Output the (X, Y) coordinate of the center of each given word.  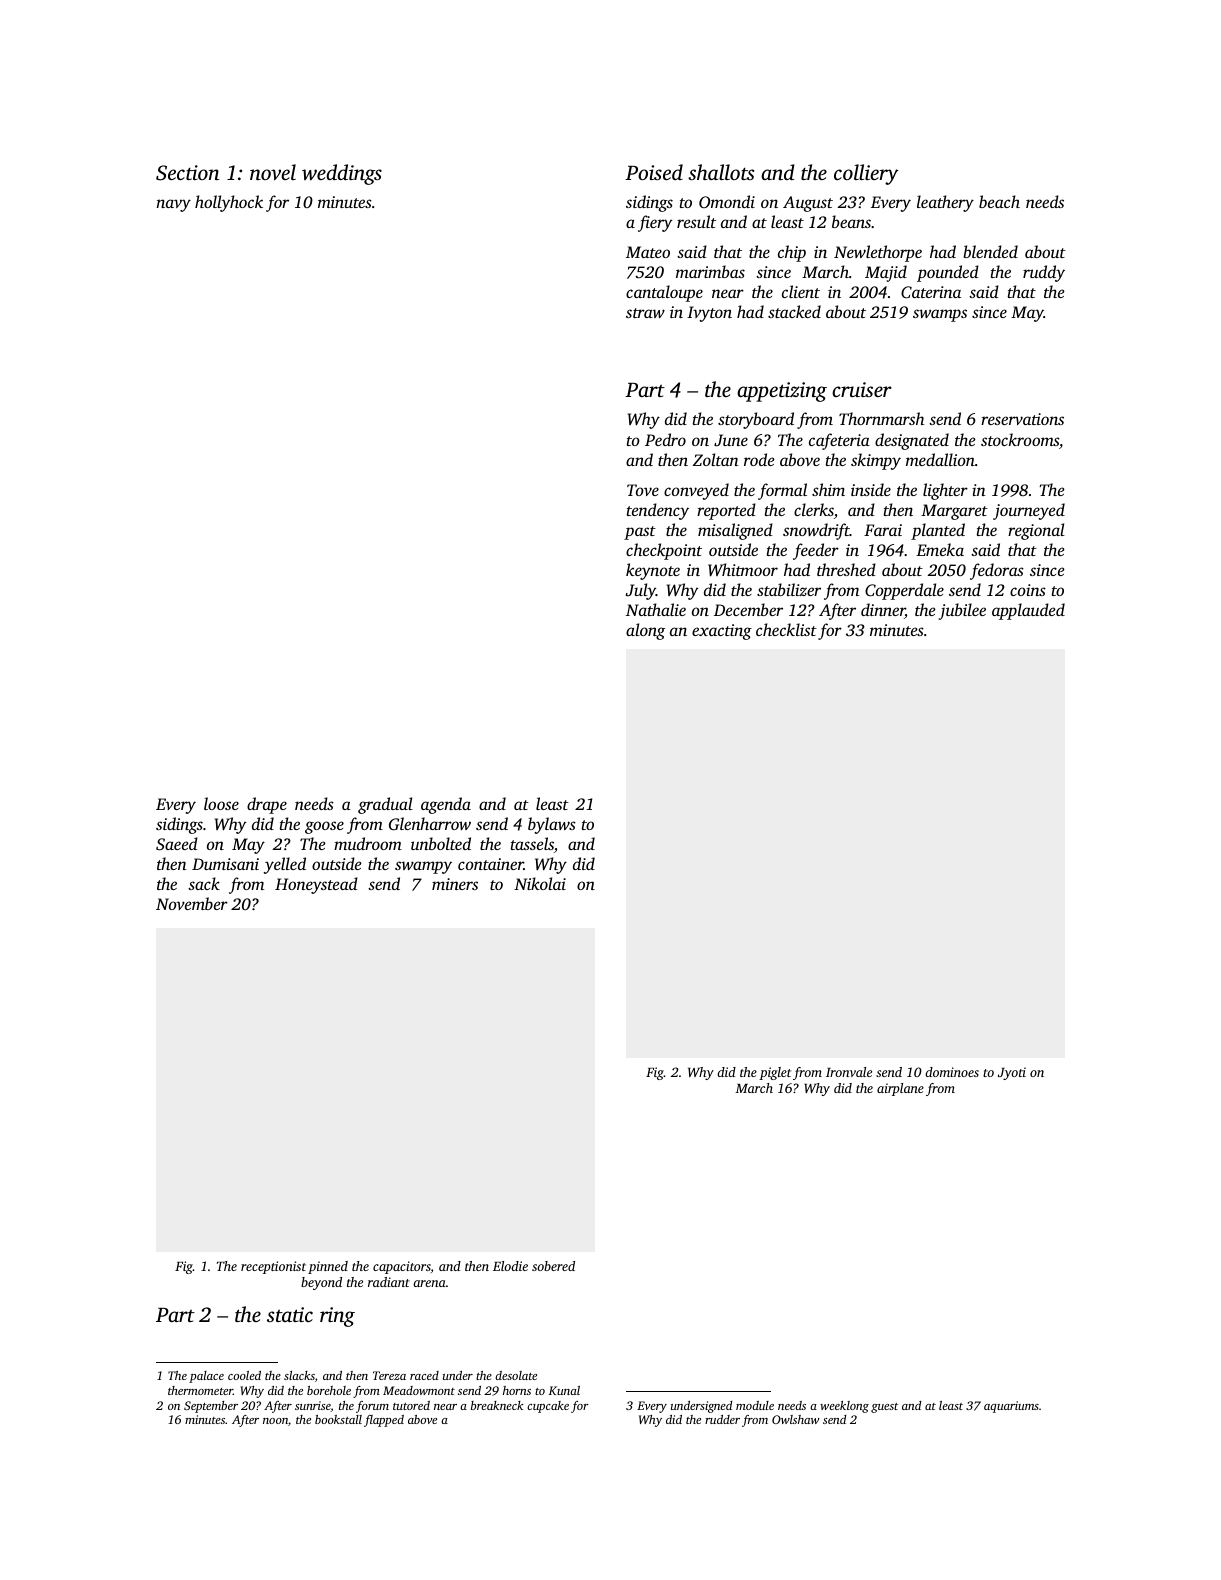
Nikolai (540, 883)
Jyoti (1012, 1073)
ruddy (1044, 273)
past (640, 533)
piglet (775, 1073)
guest (884, 1408)
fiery (655, 223)
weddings (342, 174)
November (192, 903)
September (211, 1407)
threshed (846, 569)
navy (173, 205)
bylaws (552, 825)
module (755, 1405)
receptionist (273, 1267)
